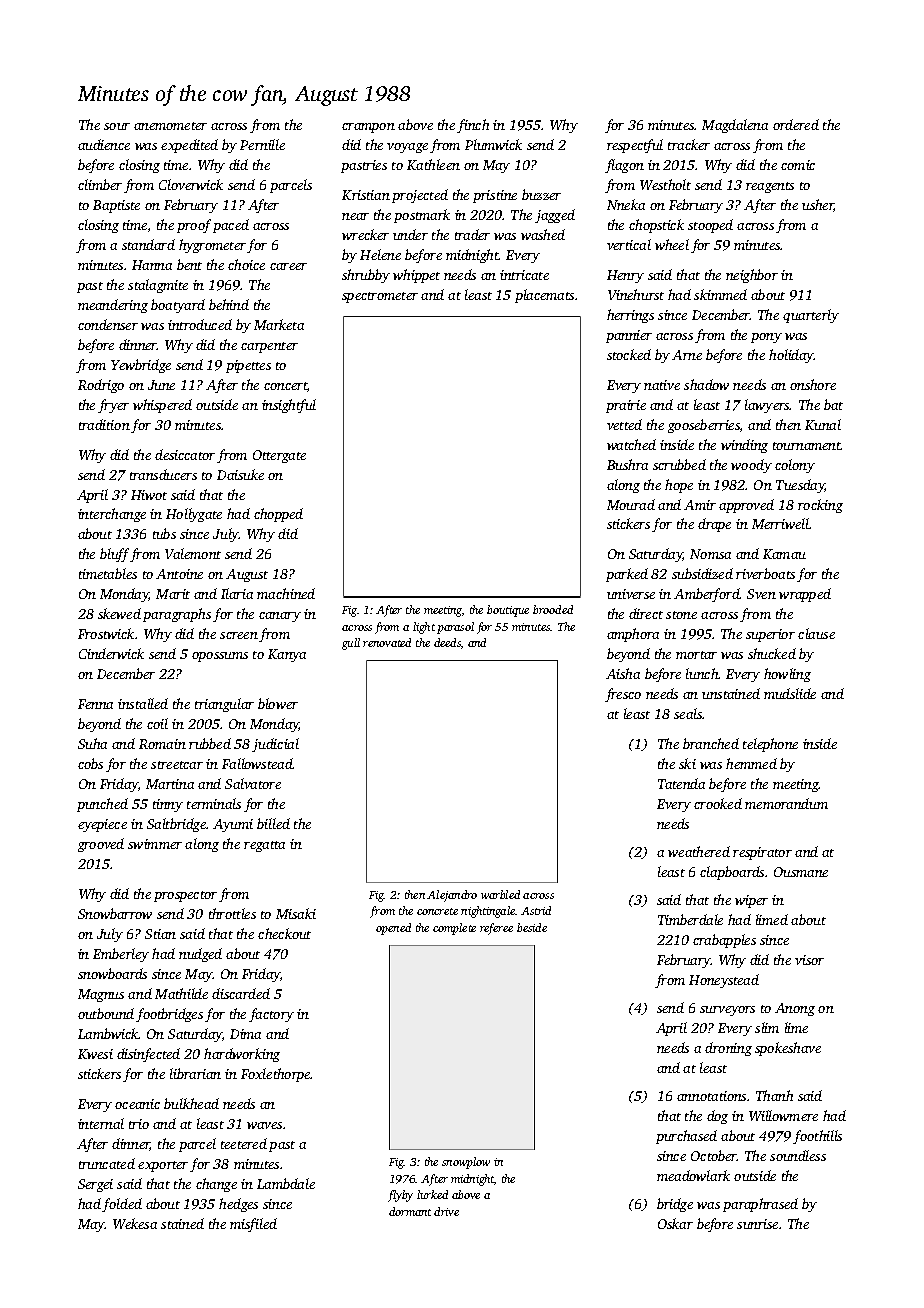  Describe the element at coordinates (117, 126) in the screenshot. I see `sour` at that location.
